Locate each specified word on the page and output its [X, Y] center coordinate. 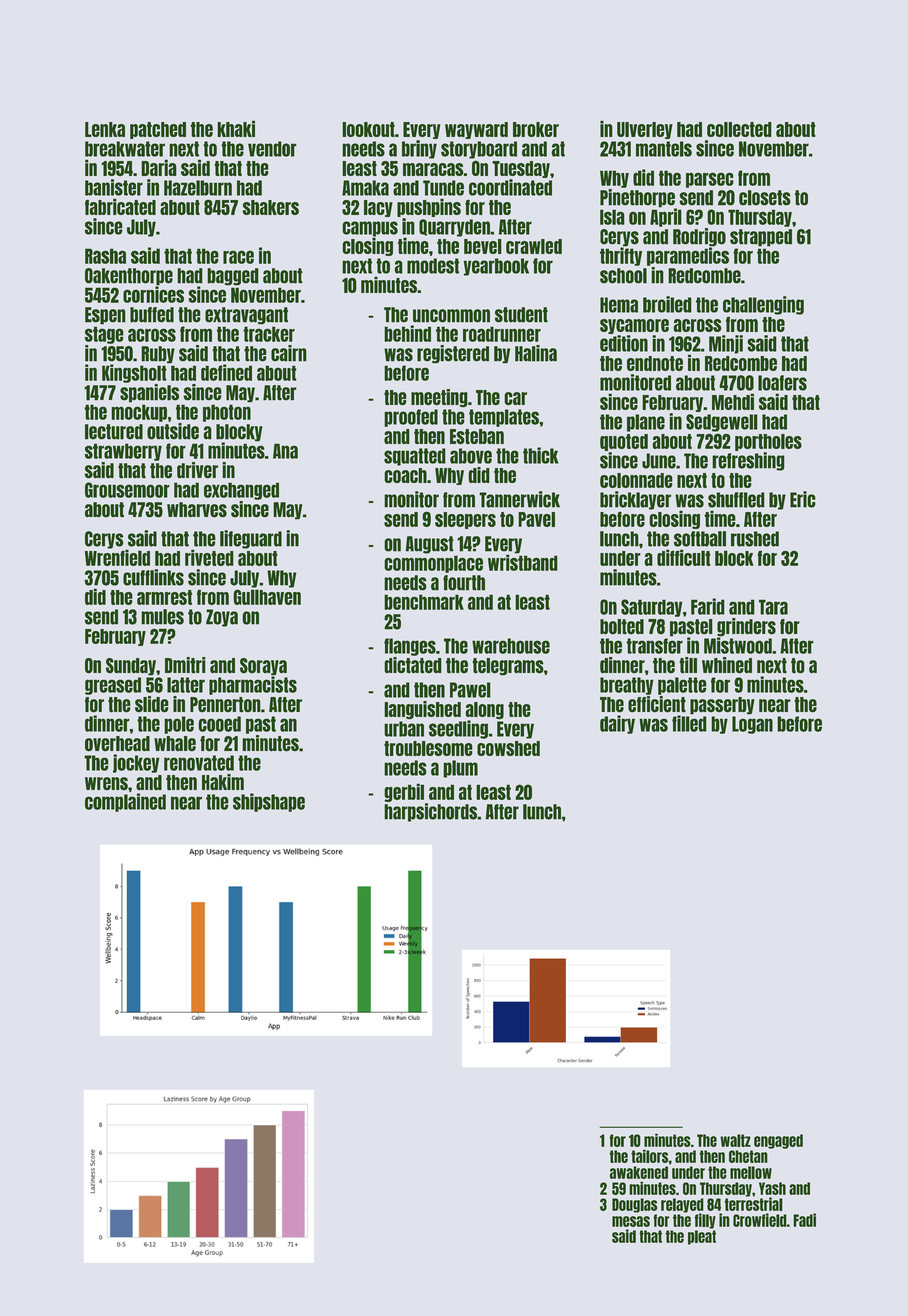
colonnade [636, 480]
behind [407, 333]
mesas [631, 1221]
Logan [752, 725]
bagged [233, 277]
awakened [638, 1172]
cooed [219, 724]
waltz [735, 1140]
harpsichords [430, 812]
